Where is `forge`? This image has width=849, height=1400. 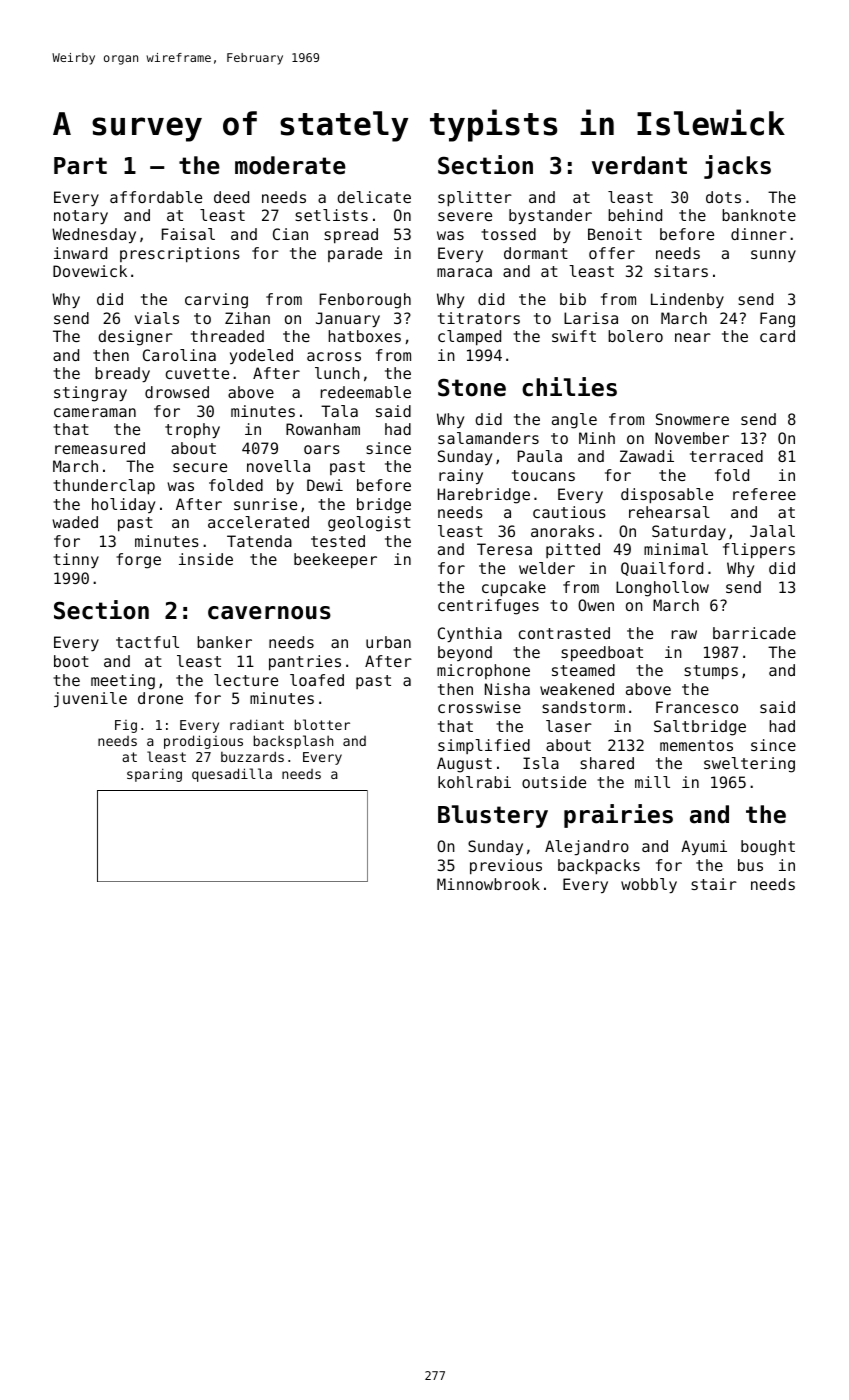 forge is located at coordinates (138, 561).
